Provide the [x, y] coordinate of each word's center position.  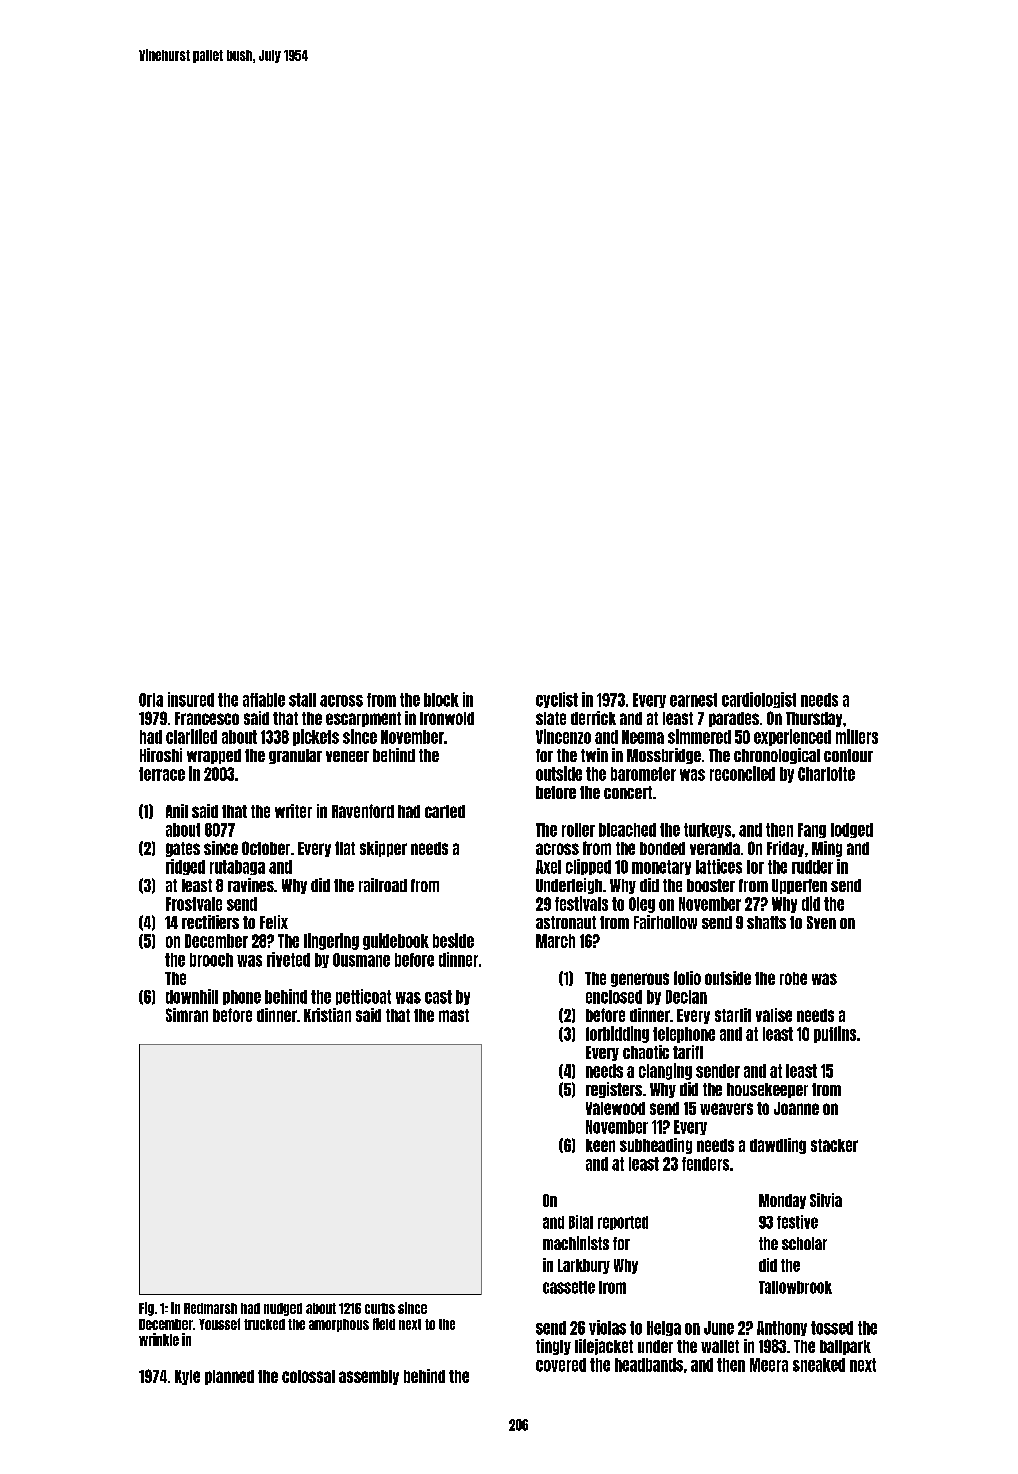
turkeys [707, 830]
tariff [688, 1052]
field [384, 1324]
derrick [593, 718]
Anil [177, 811]
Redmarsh [210, 1308]
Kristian [327, 1015]
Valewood [615, 1108]
